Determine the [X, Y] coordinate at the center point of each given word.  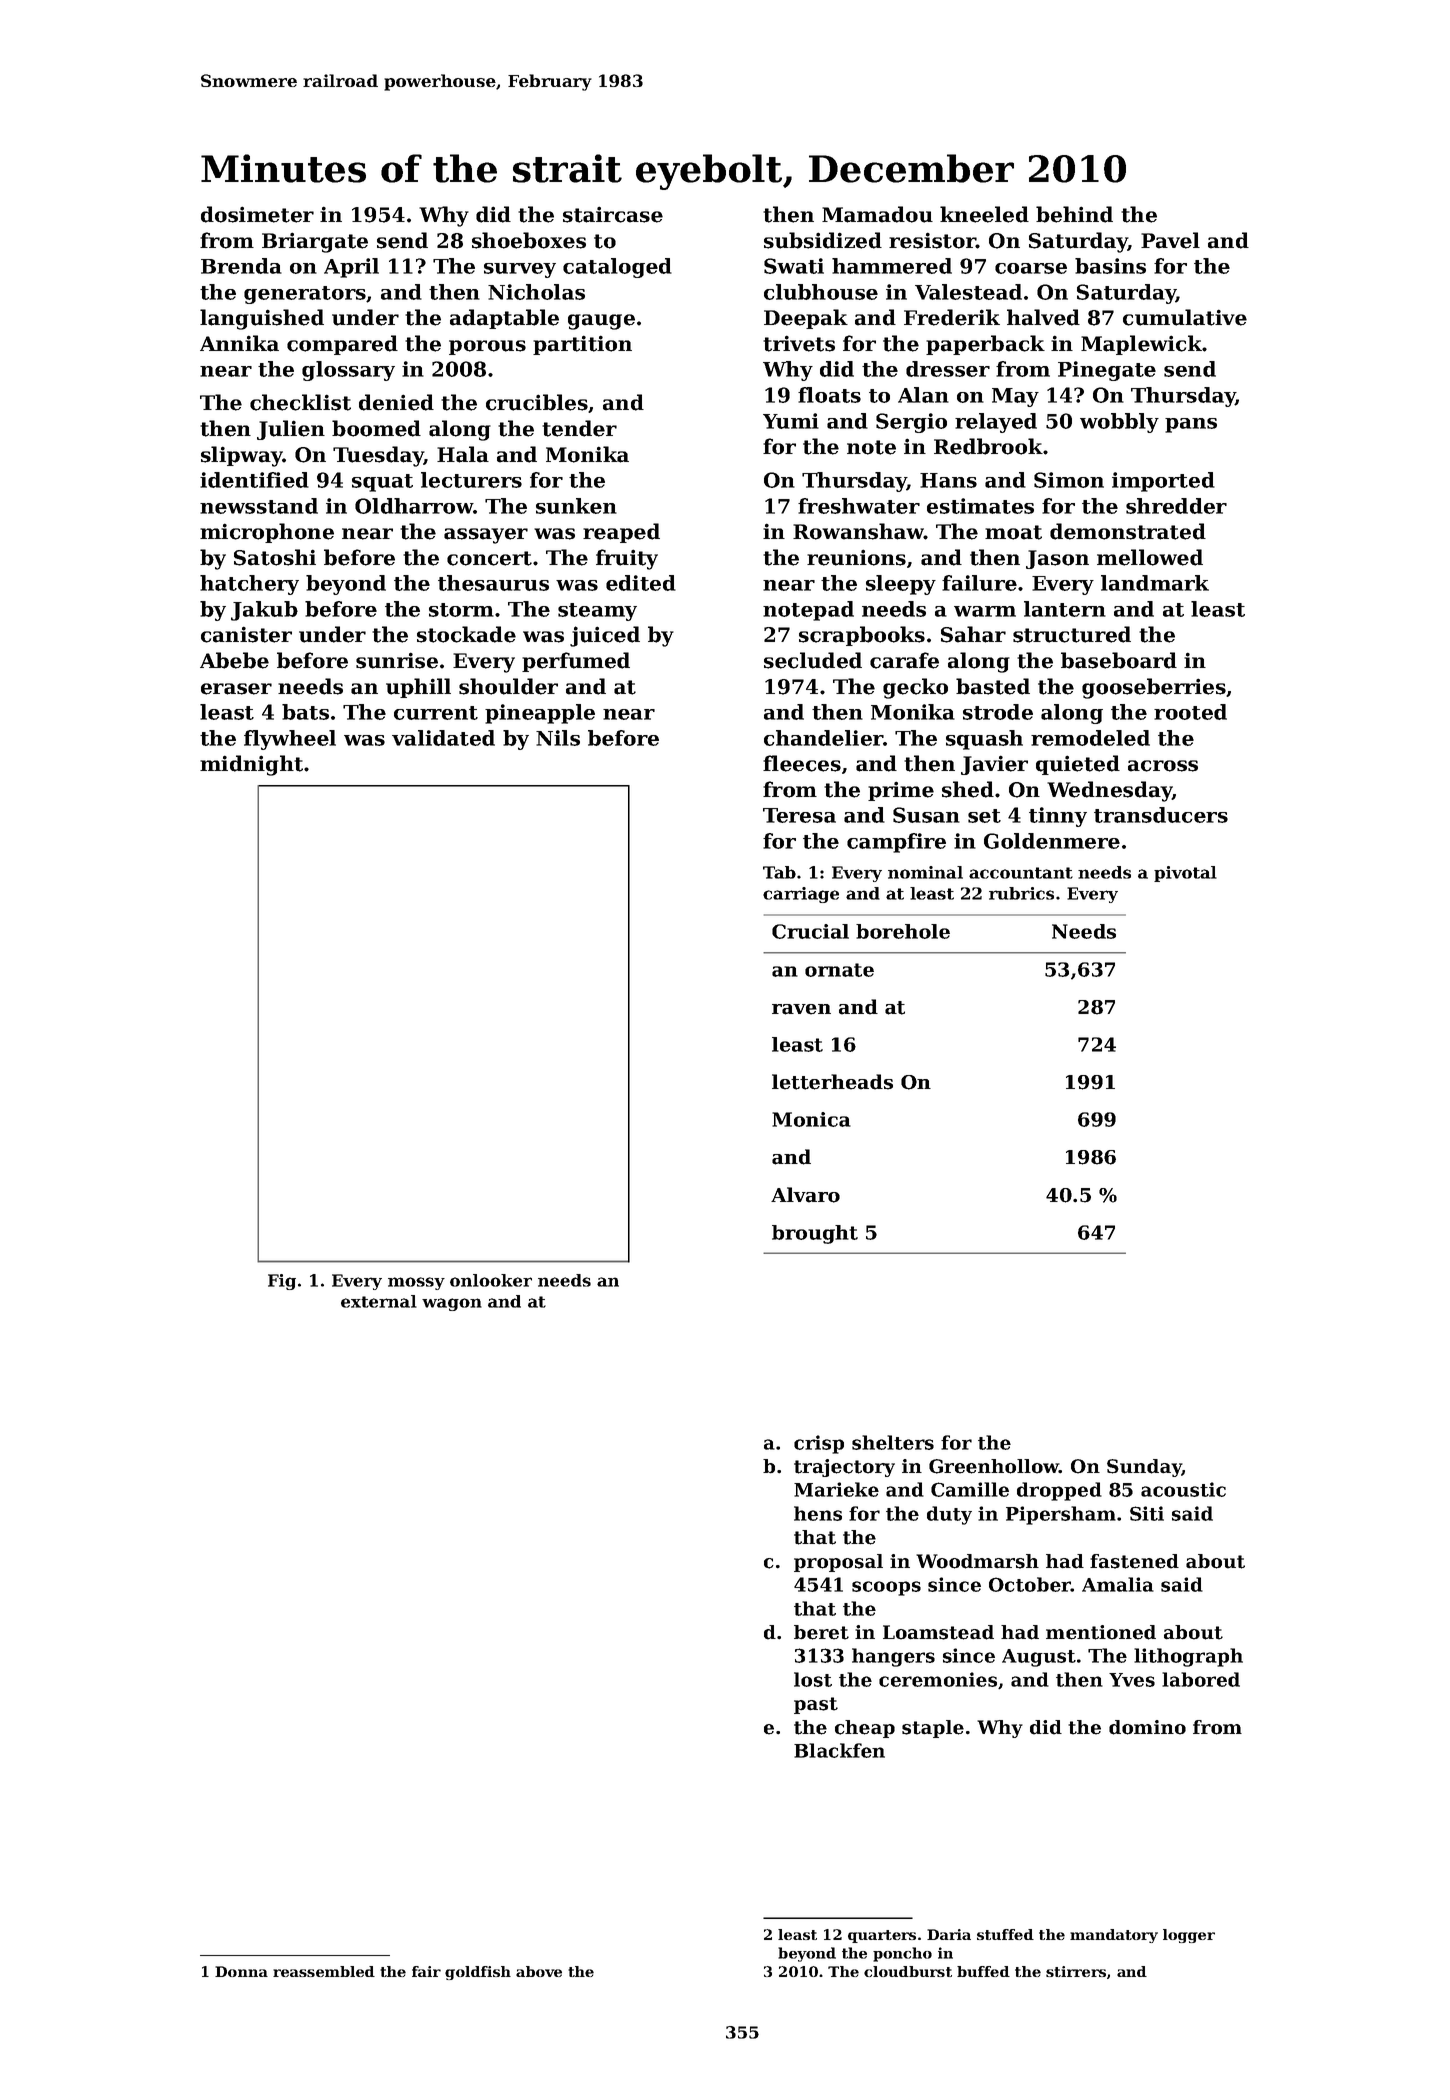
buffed [983, 1971]
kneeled [984, 214]
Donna [241, 1971]
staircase [613, 214]
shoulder [508, 686]
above [539, 1971]
